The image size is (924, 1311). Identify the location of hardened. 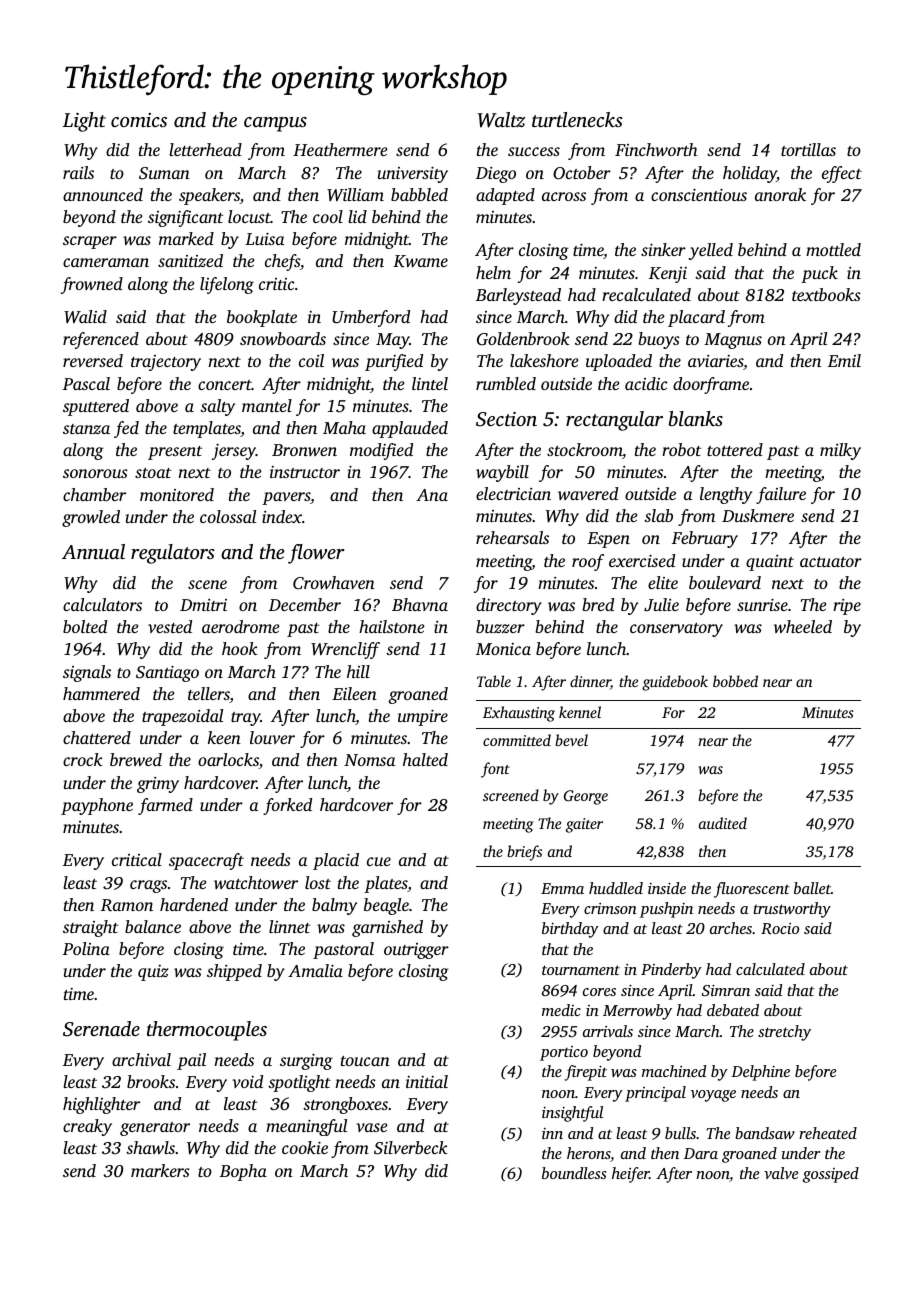
(194, 904).
